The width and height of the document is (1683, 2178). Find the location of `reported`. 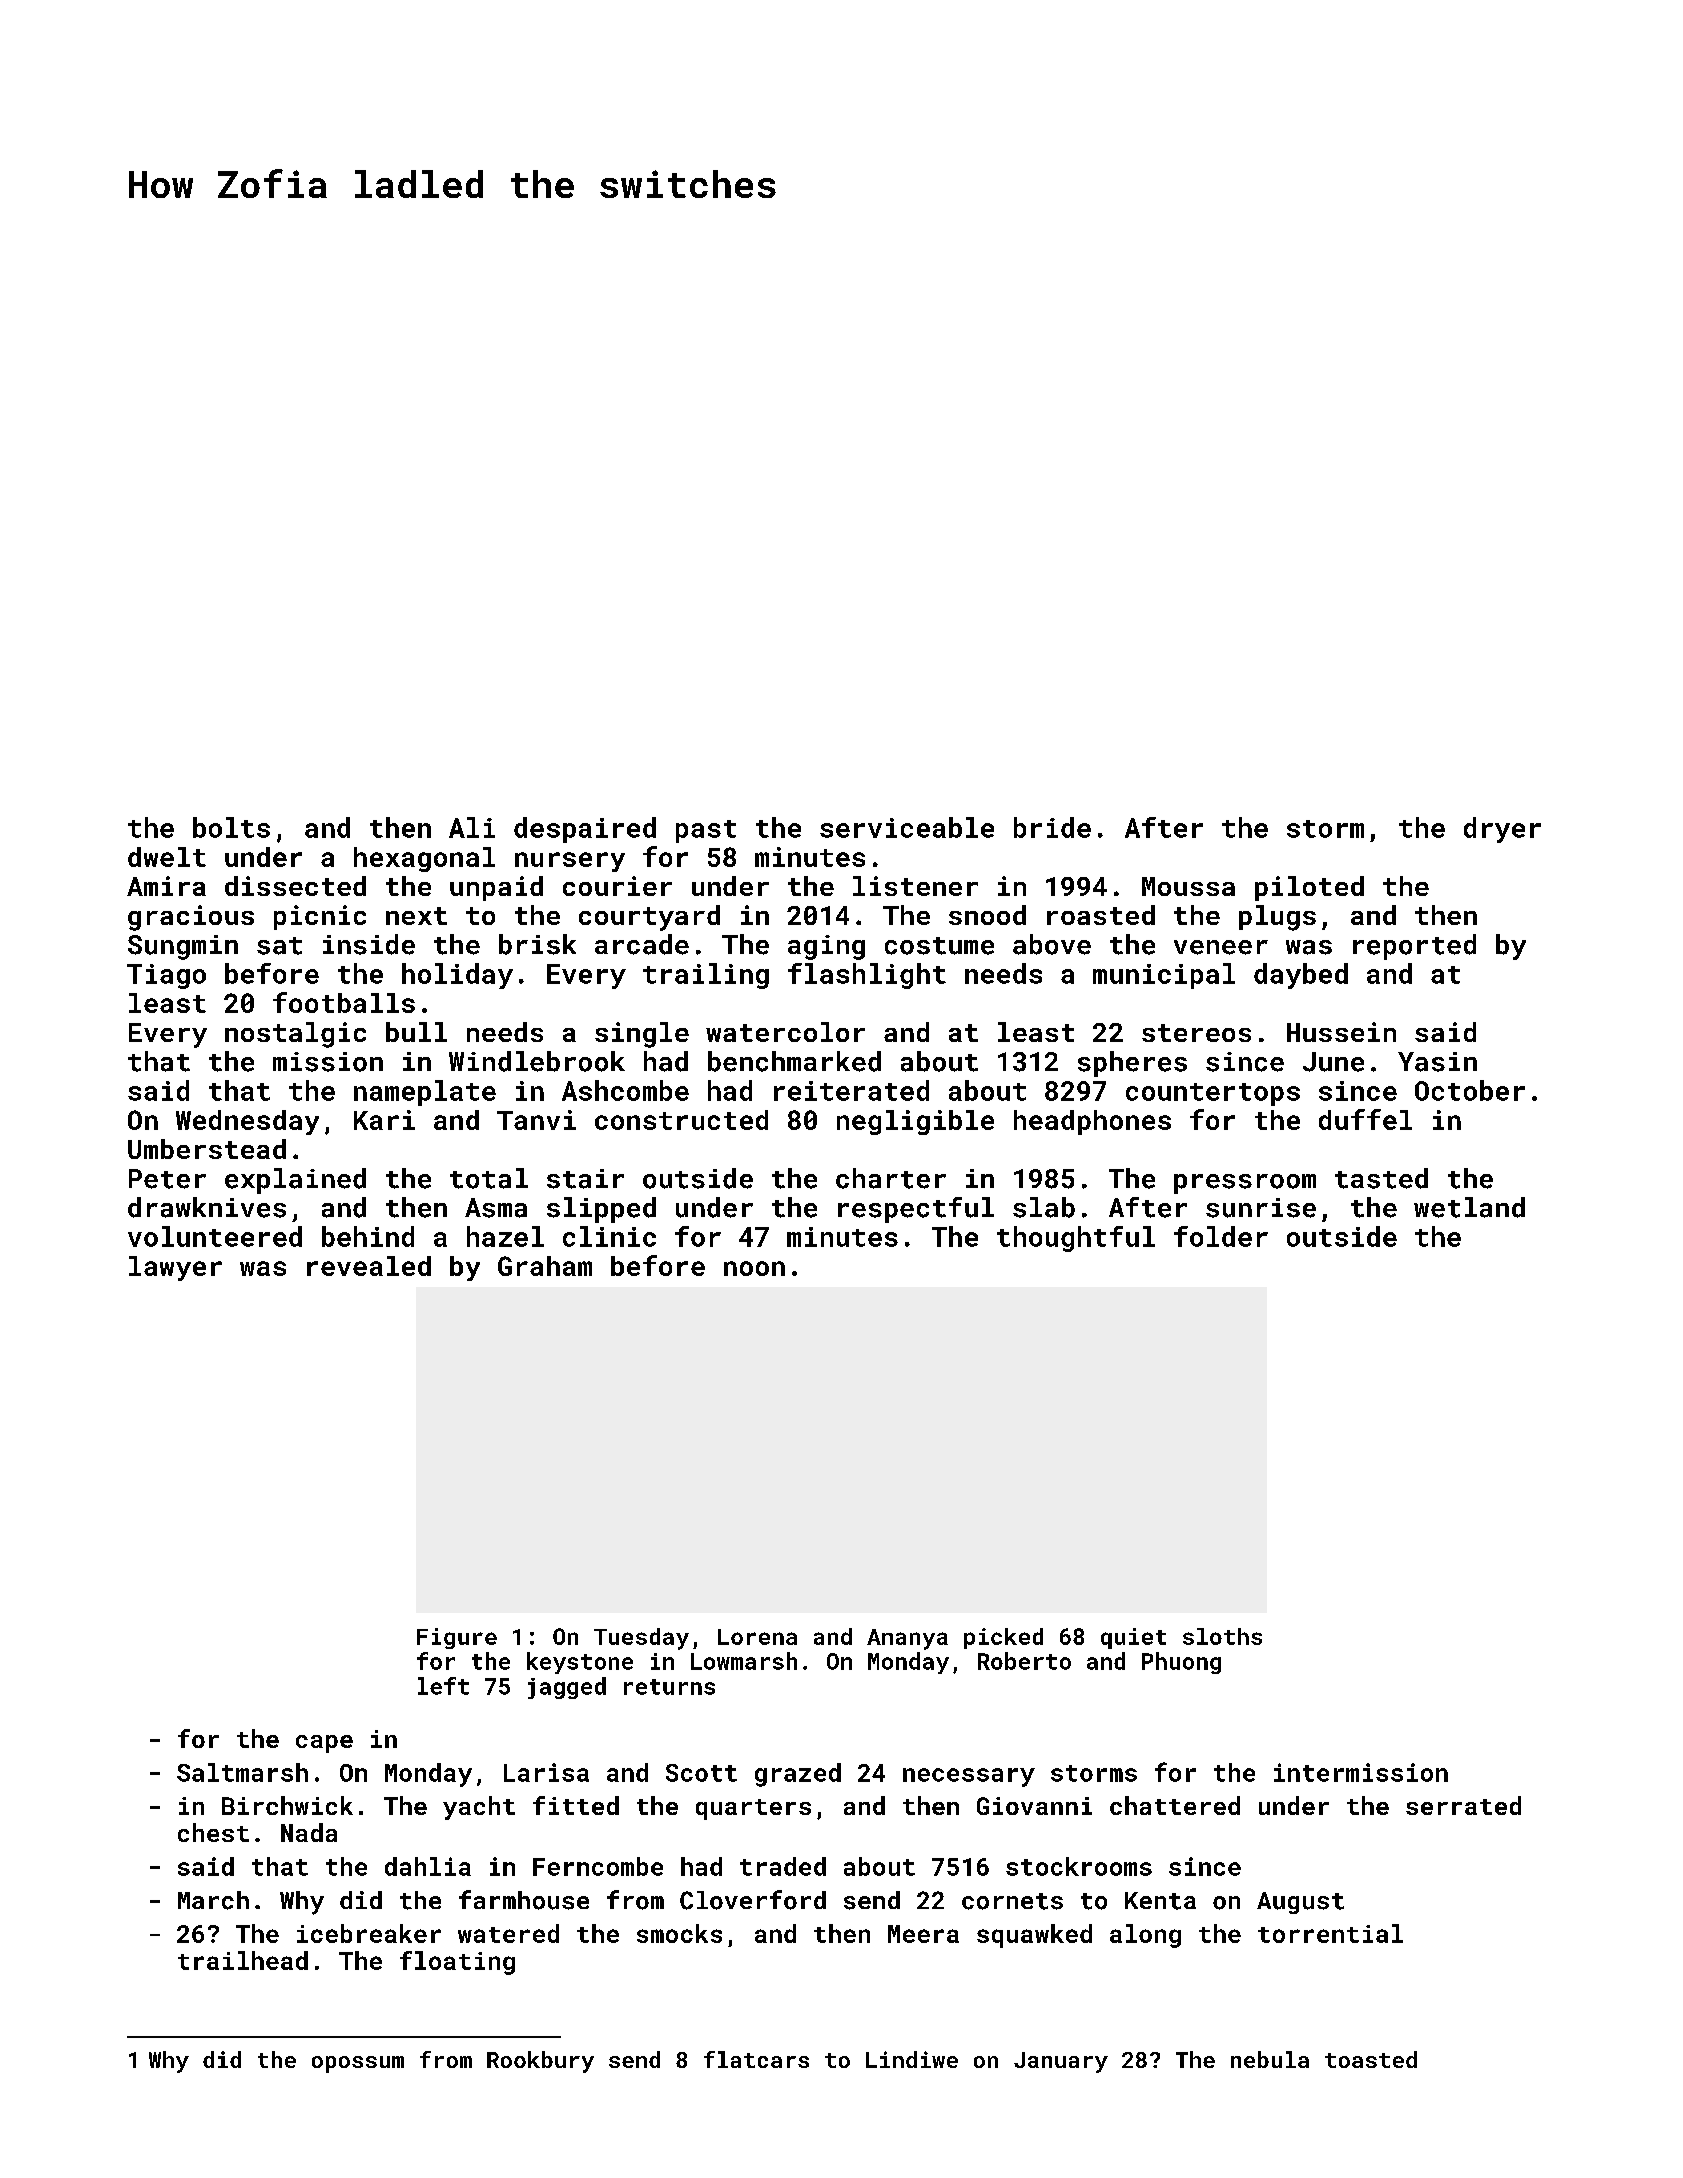

reported is located at coordinates (1414, 947).
